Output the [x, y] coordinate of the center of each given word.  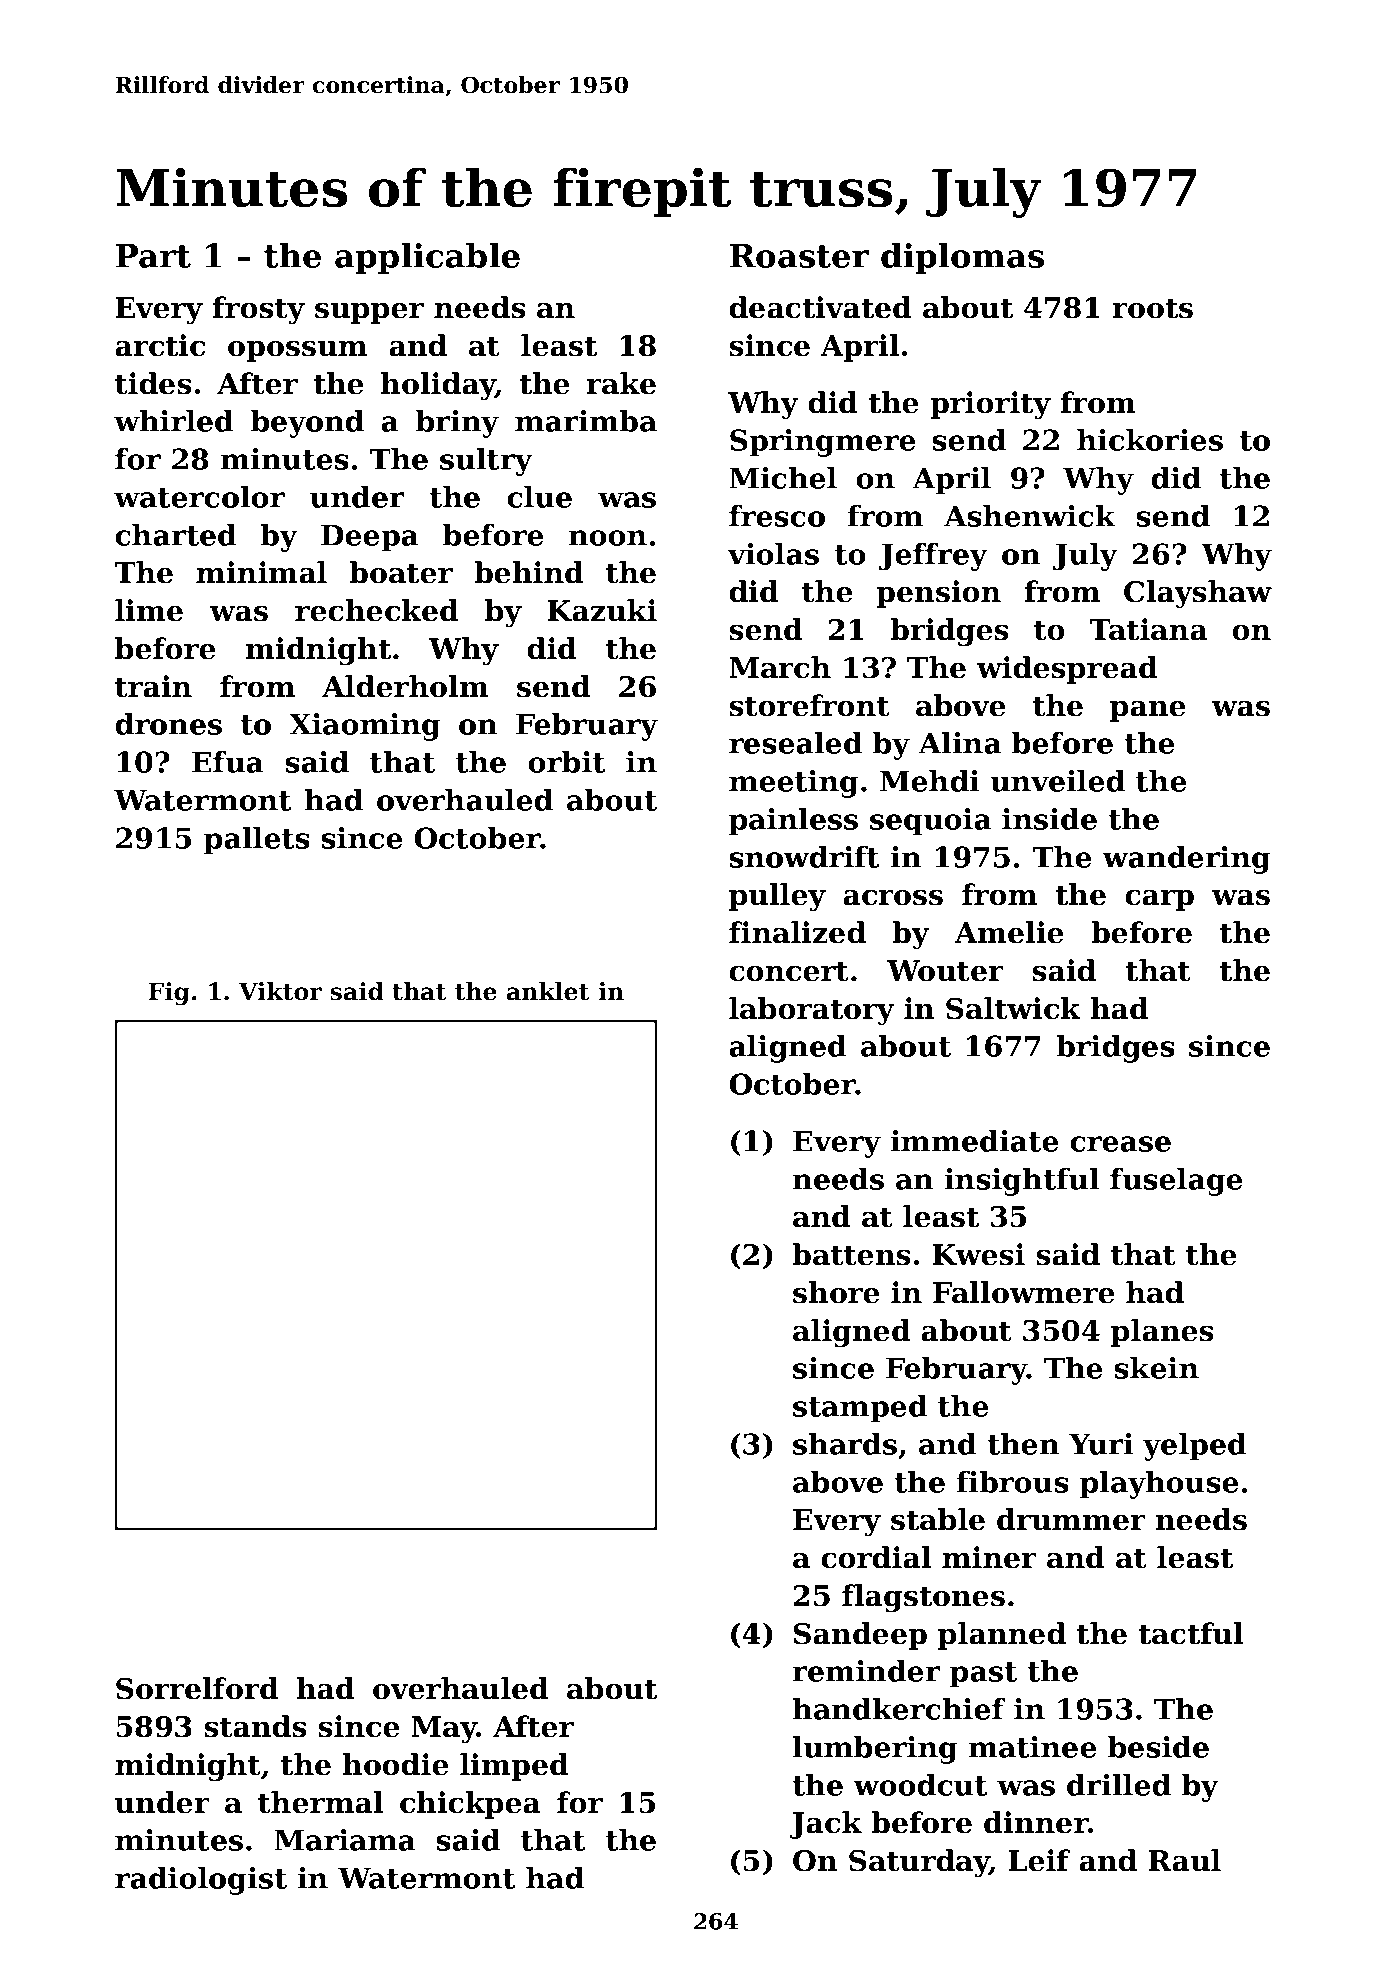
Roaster [799, 256]
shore [836, 1292]
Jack [826, 1825]
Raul [1185, 1860]
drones [168, 724]
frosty [259, 310]
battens [851, 1254]
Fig [169, 993]
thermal [320, 1802]
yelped [1194, 1447]
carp [1159, 900]
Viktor [280, 991]
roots [1153, 308]
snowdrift [805, 857]
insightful [1022, 1182]
